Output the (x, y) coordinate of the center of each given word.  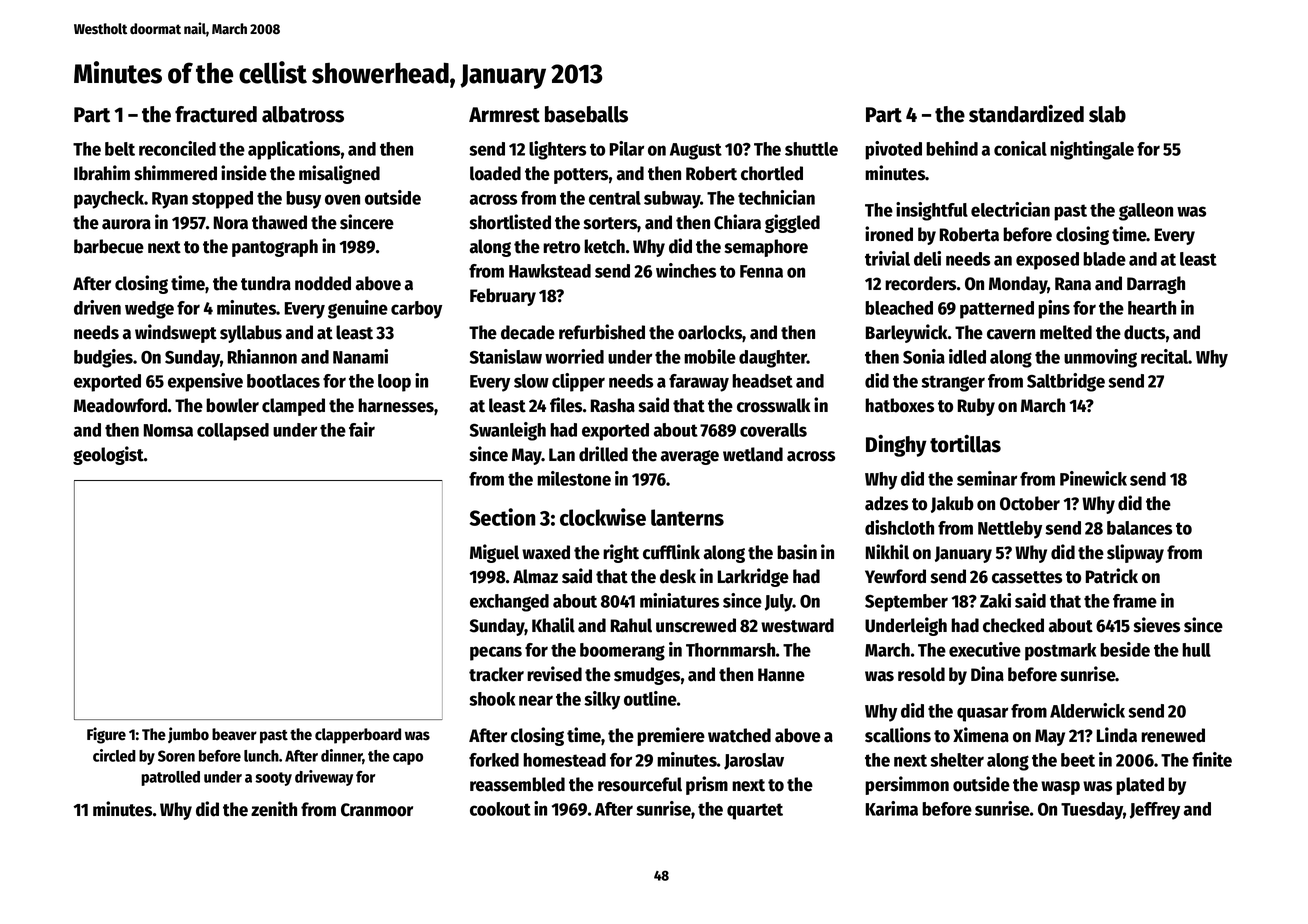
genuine (358, 309)
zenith (274, 809)
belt (120, 149)
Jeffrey (1155, 811)
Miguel (494, 553)
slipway (1135, 553)
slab (1107, 114)
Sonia (924, 356)
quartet (755, 811)
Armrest (504, 115)
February (503, 297)
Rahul (631, 625)
